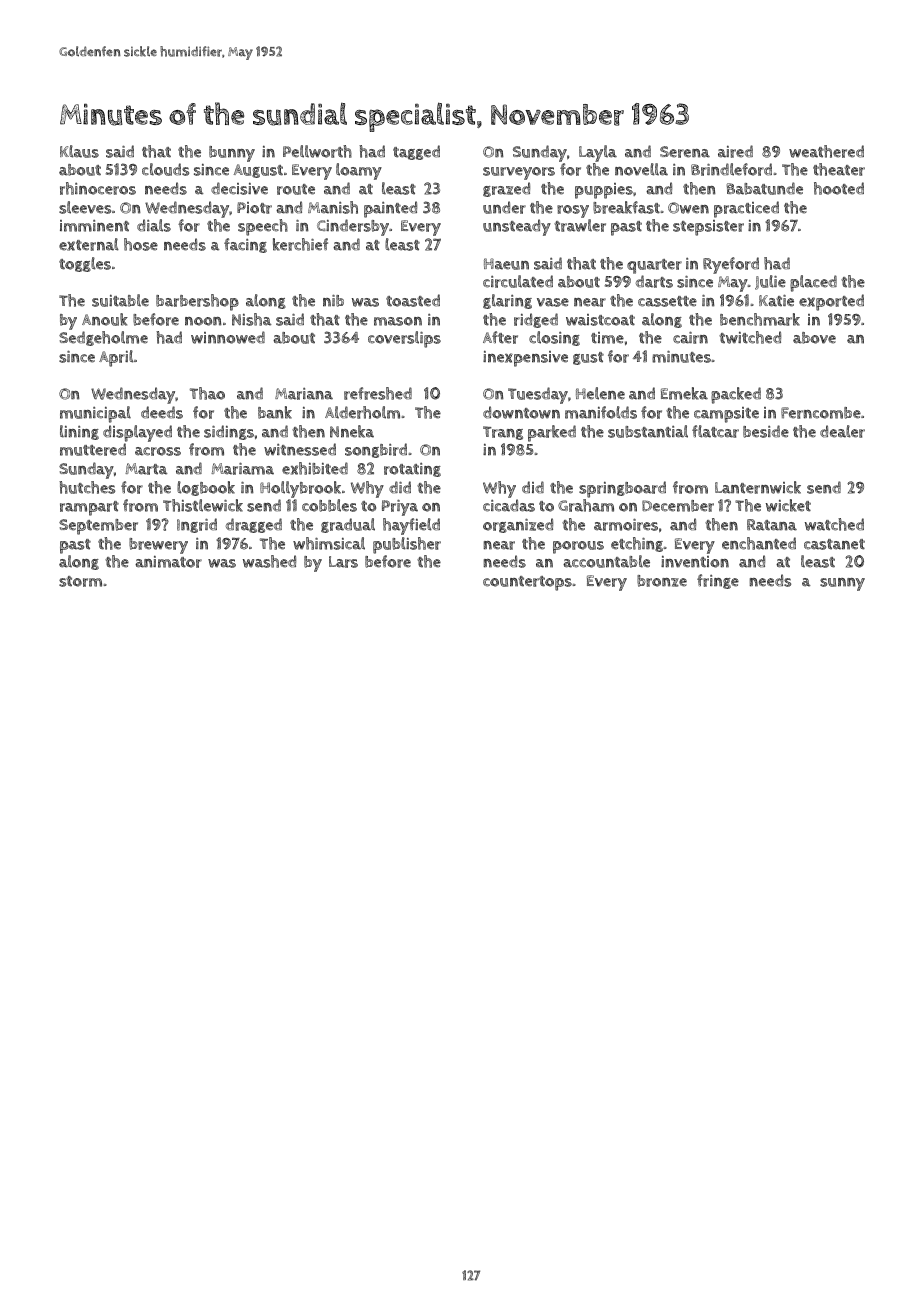  What do you see at coordinates (105, 319) in the document?
I see `Anouk` at bounding box center [105, 319].
